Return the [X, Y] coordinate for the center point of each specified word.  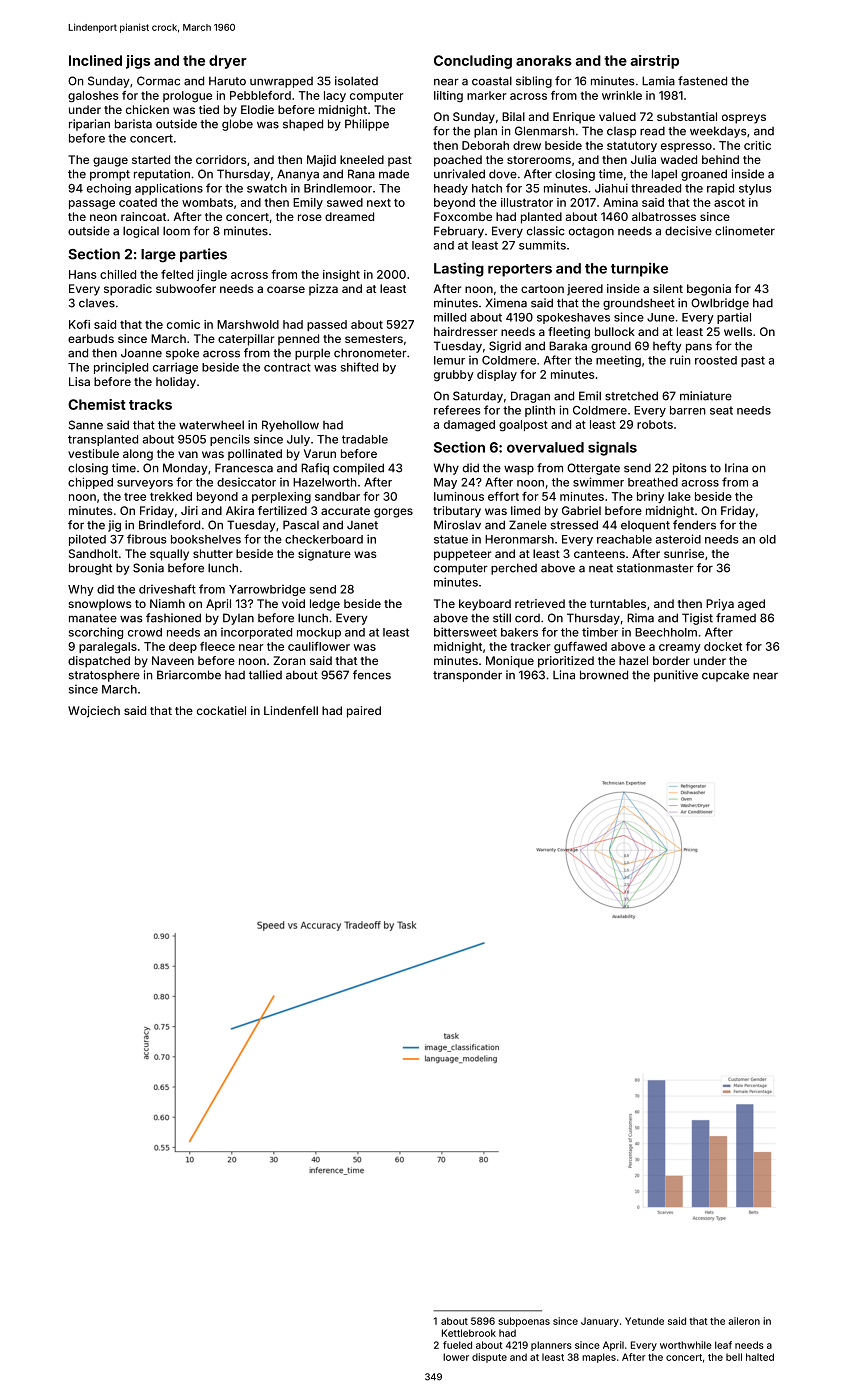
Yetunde [644, 1321]
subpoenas [524, 1322]
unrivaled [459, 174]
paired [364, 712]
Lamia [658, 81]
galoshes [93, 97]
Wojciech [94, 712]
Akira [240, 510]
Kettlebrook [469, 1333]
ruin [680, 360]
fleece [217, 646]
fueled [457, 1345]
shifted [359, 367]
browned [604, 675]
